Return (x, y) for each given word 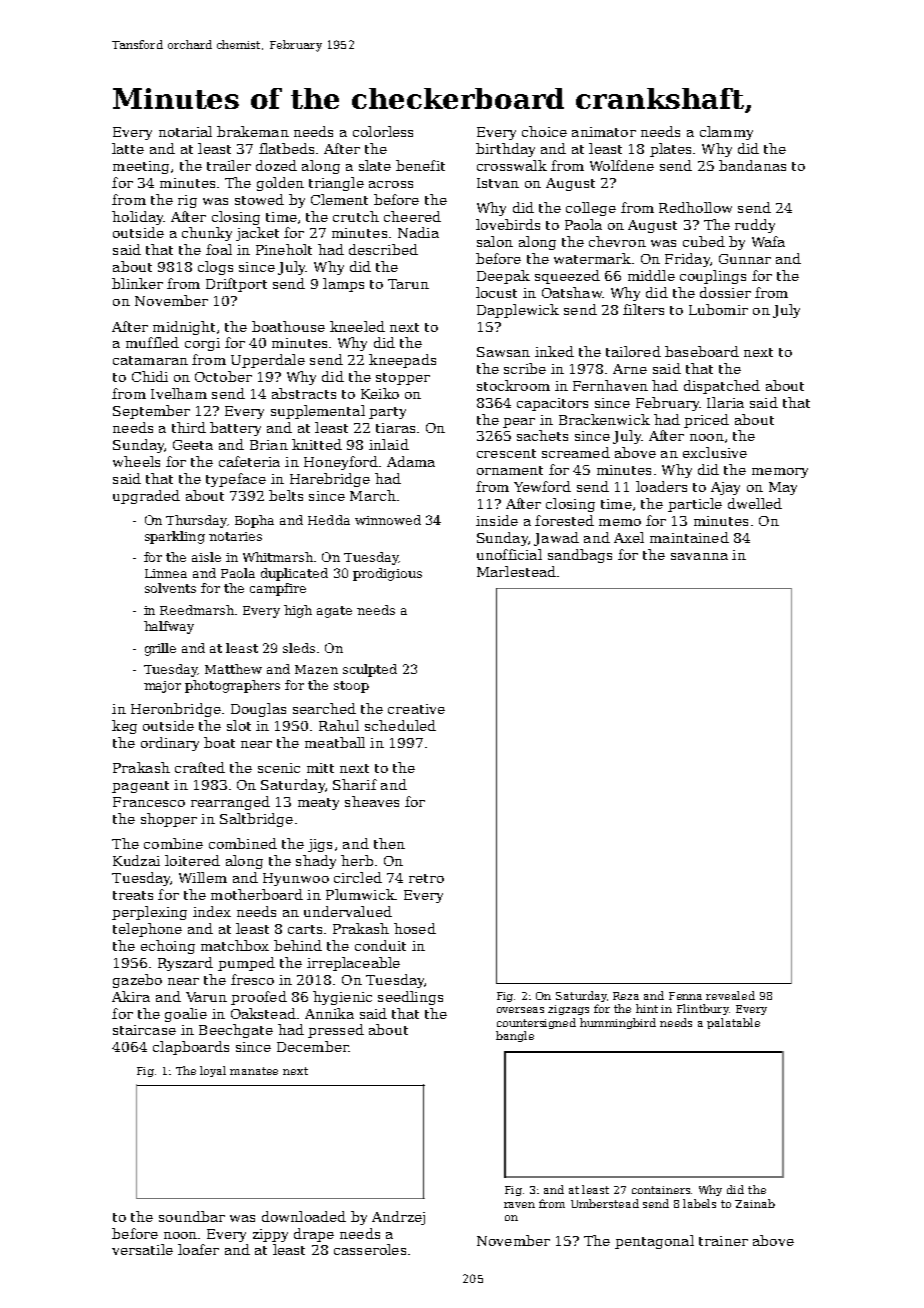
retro (426, 878)
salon (495, 241)
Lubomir (718, 309)
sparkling (175, 537)
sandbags (580, 556)
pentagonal (654, 1242)
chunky (207, 234)
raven (519, 1205)
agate (334, 612)
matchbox (235, 945)
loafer (198, 1249)
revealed (730, 995)
